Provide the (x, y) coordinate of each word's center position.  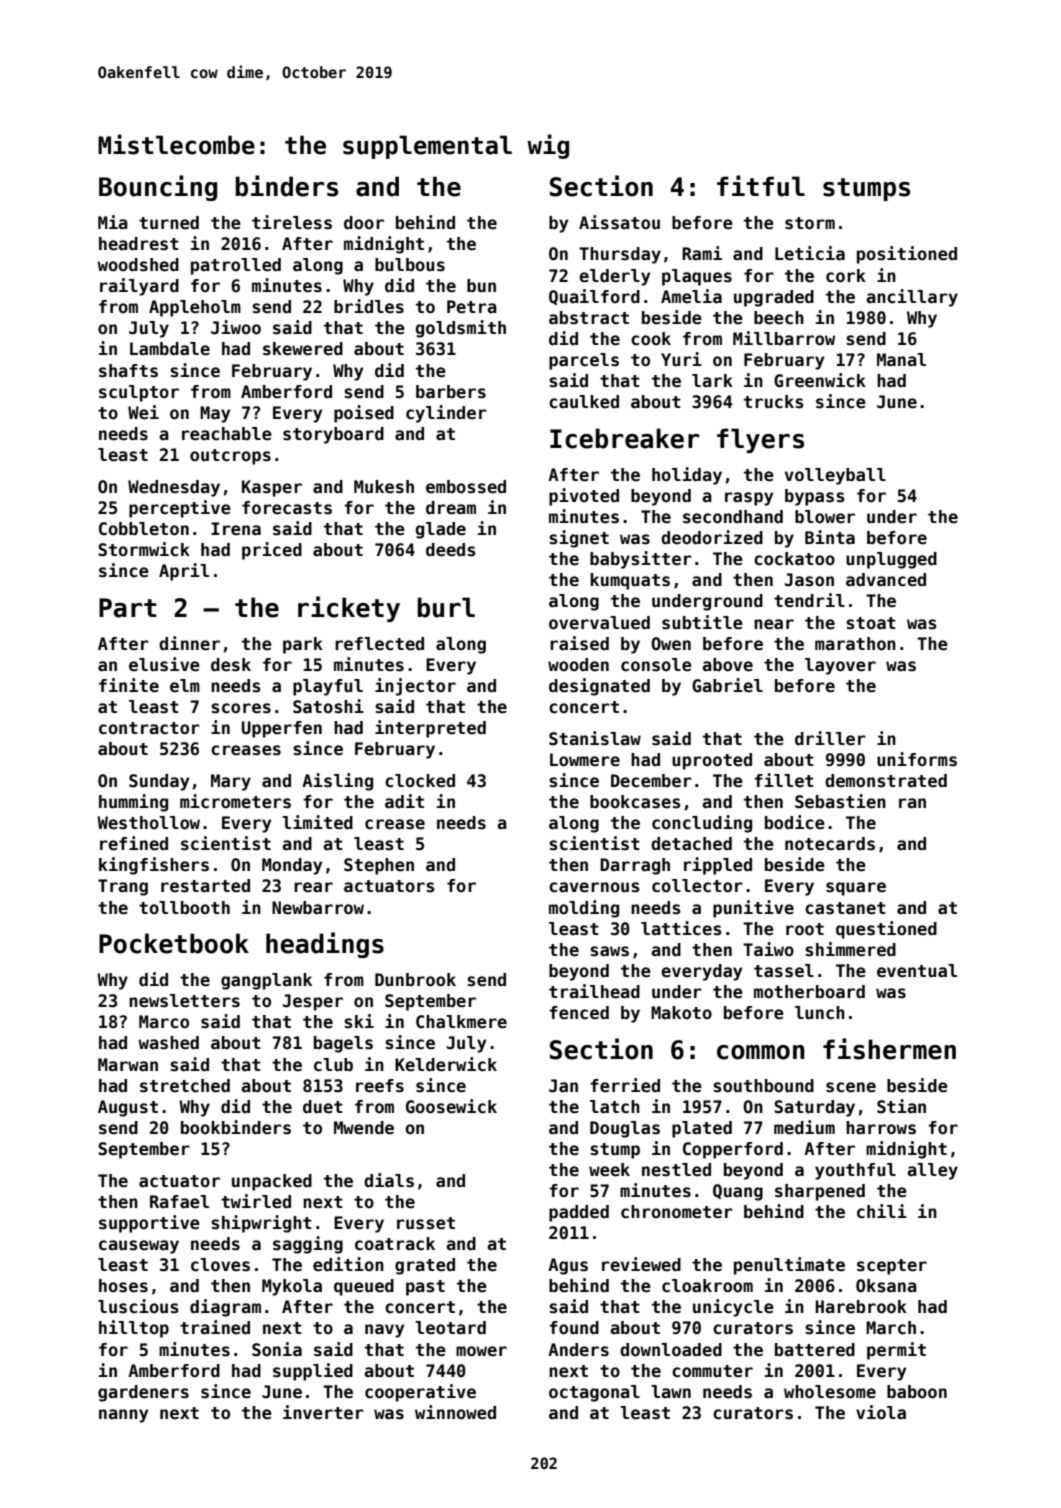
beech (779, 318)
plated (702, 1129)
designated (599, 687)
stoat (871, 623)
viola (881, 1412)
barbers (451, 392)
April (184, 572)
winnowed (455, 1412)
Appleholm (195, 308)
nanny (123, 1416)
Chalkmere (461, 1022)
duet (323, 1107)
